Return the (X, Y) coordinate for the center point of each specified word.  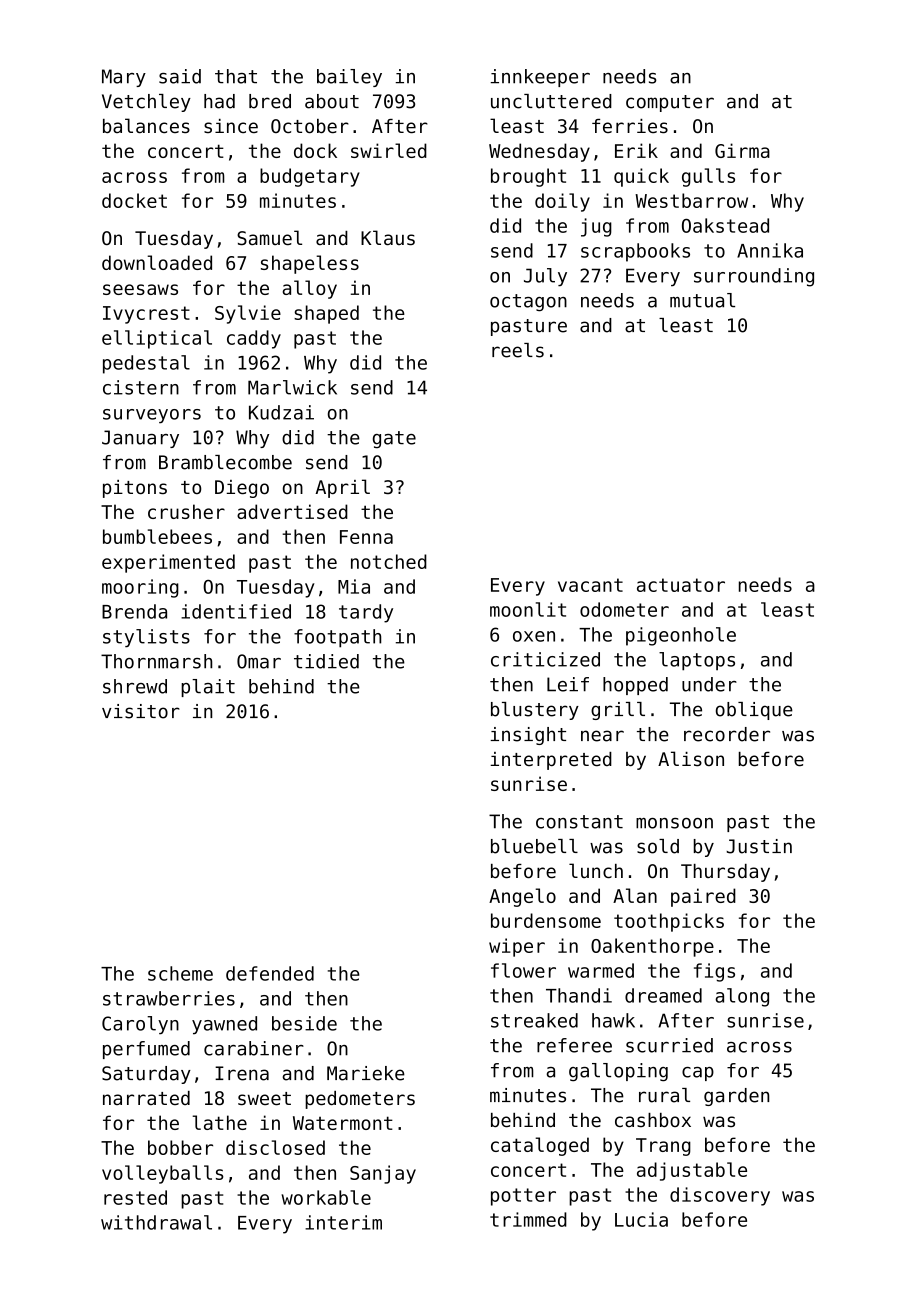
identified (236, 611)
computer (670, 103)
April (342, 488)
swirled (389, 150)
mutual (702, 300)
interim (343, 1222)
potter (523, 1197)
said (180, 76)
